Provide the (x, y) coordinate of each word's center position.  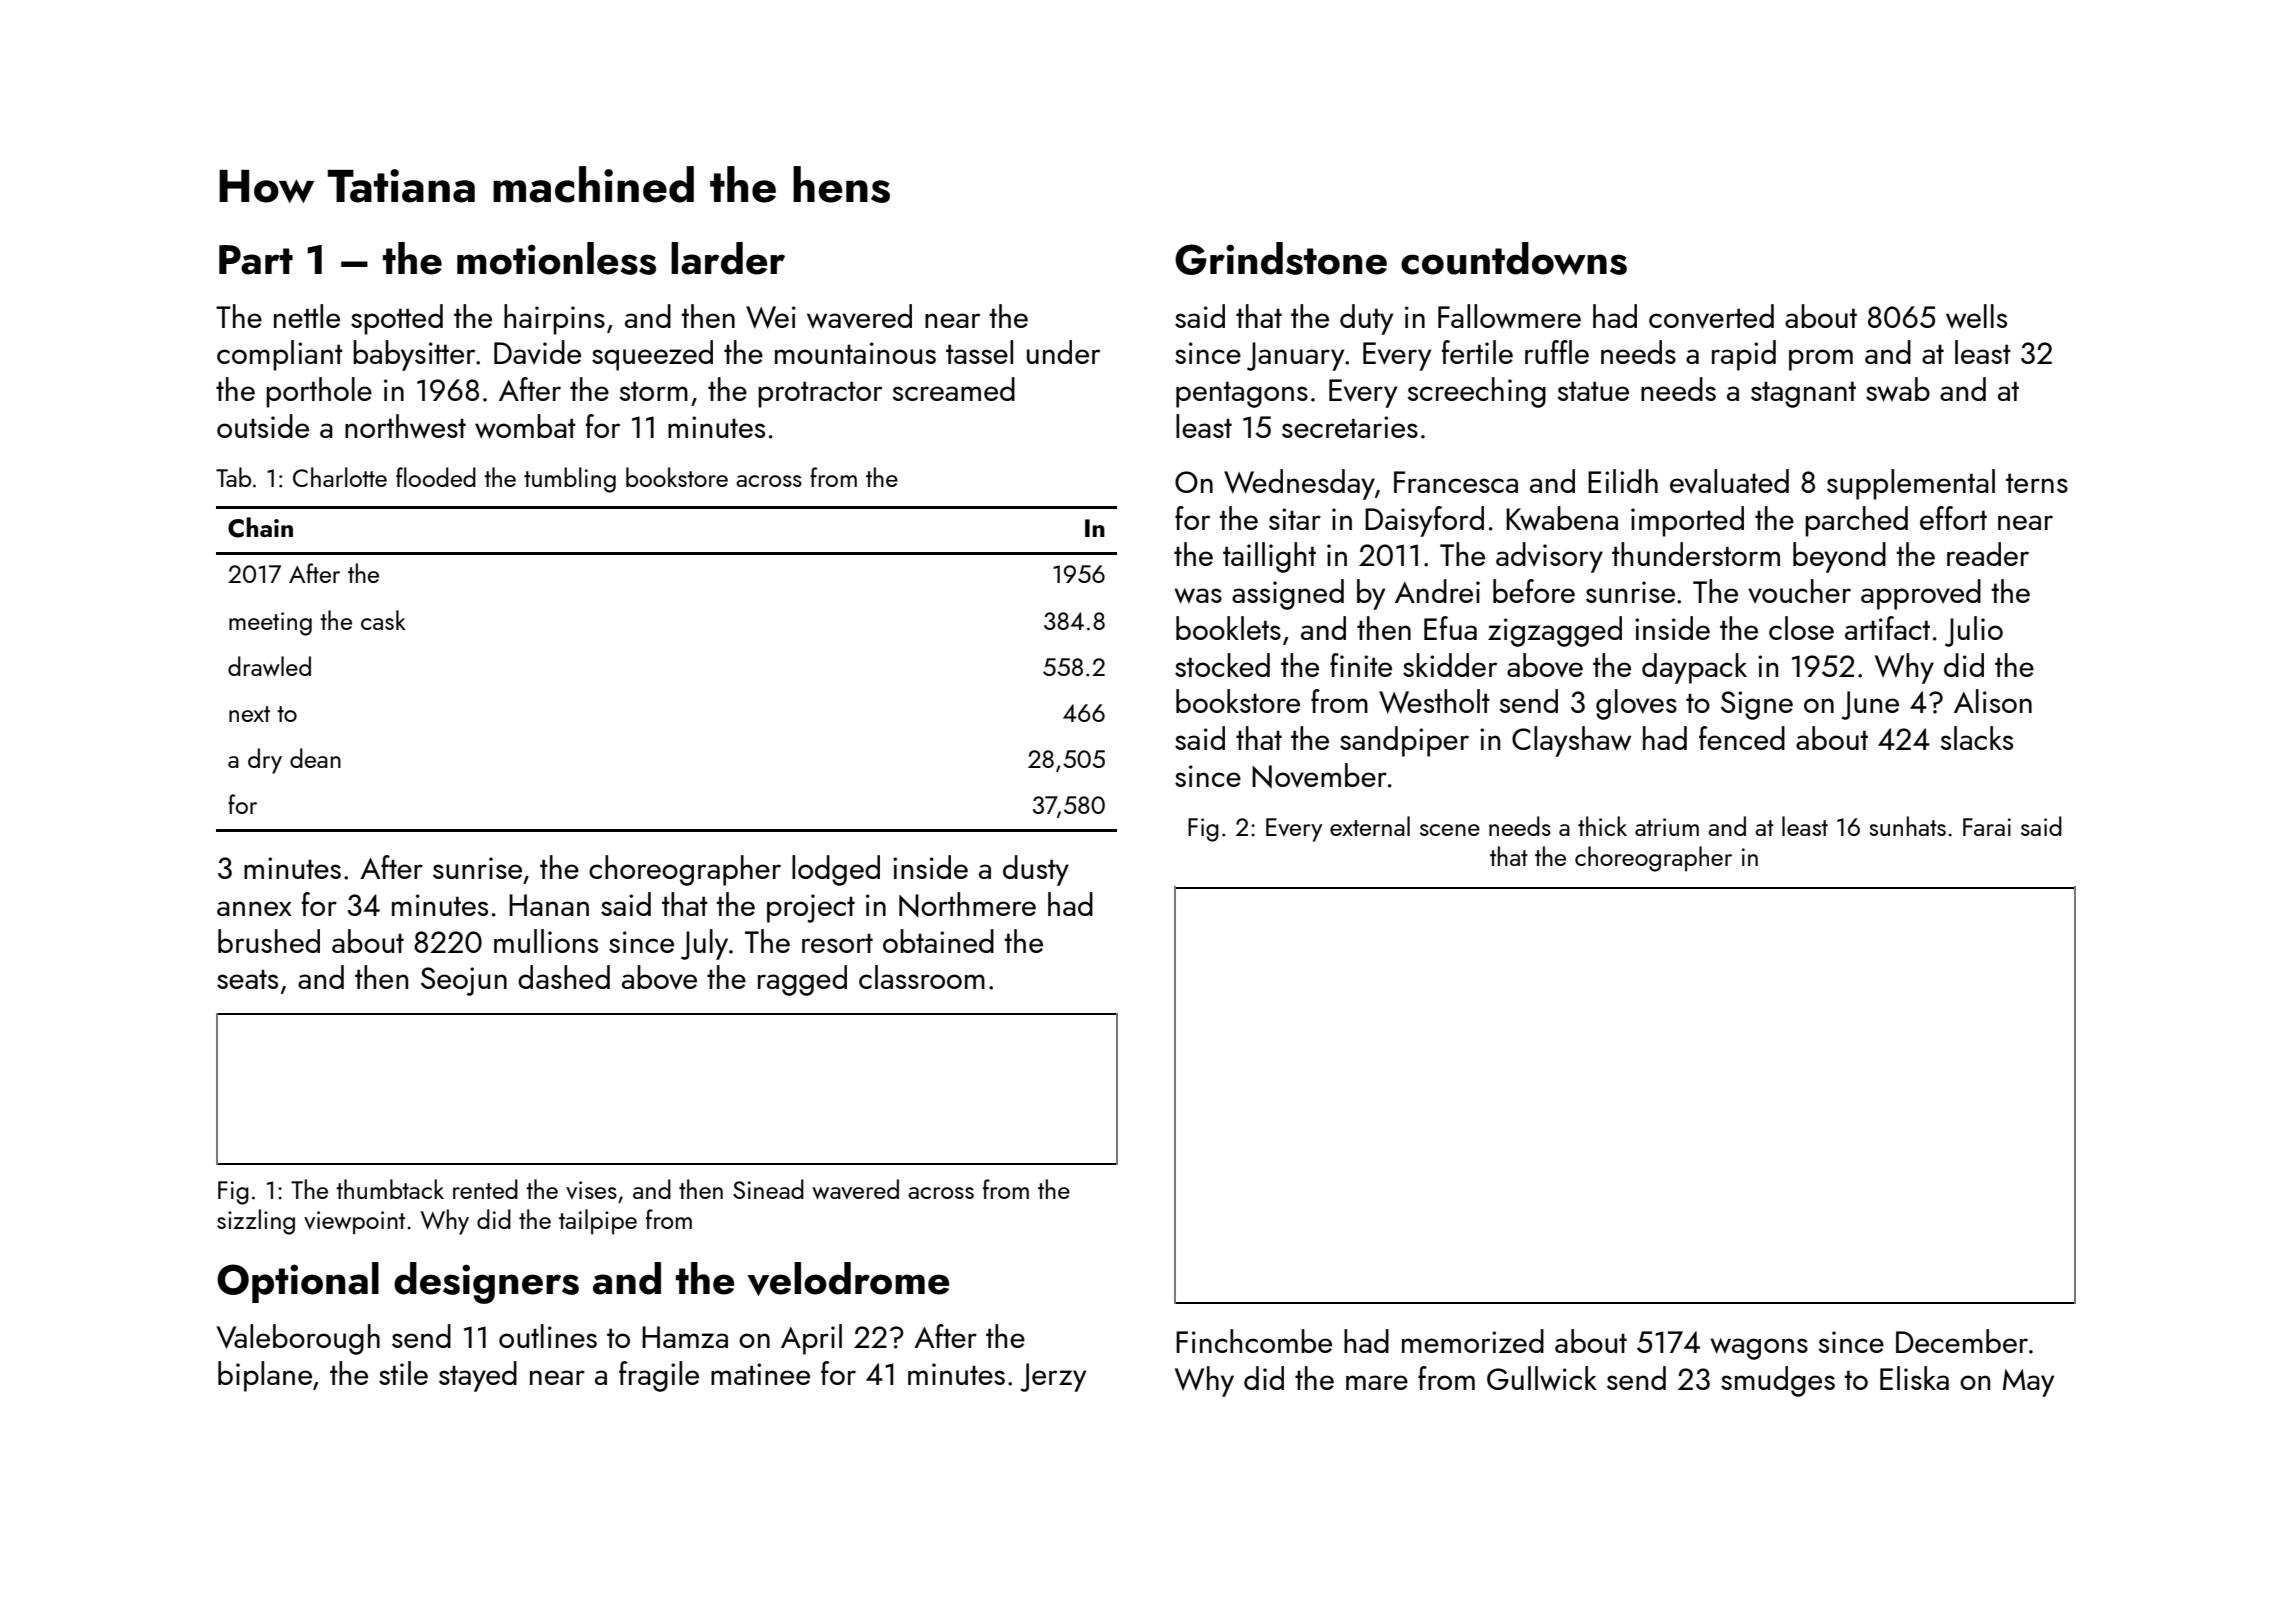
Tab (233, 477)
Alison (1993, 701)
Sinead (768, 1189)
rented (485, 1189)
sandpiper (1404, 741)
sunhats (1907, 826)
